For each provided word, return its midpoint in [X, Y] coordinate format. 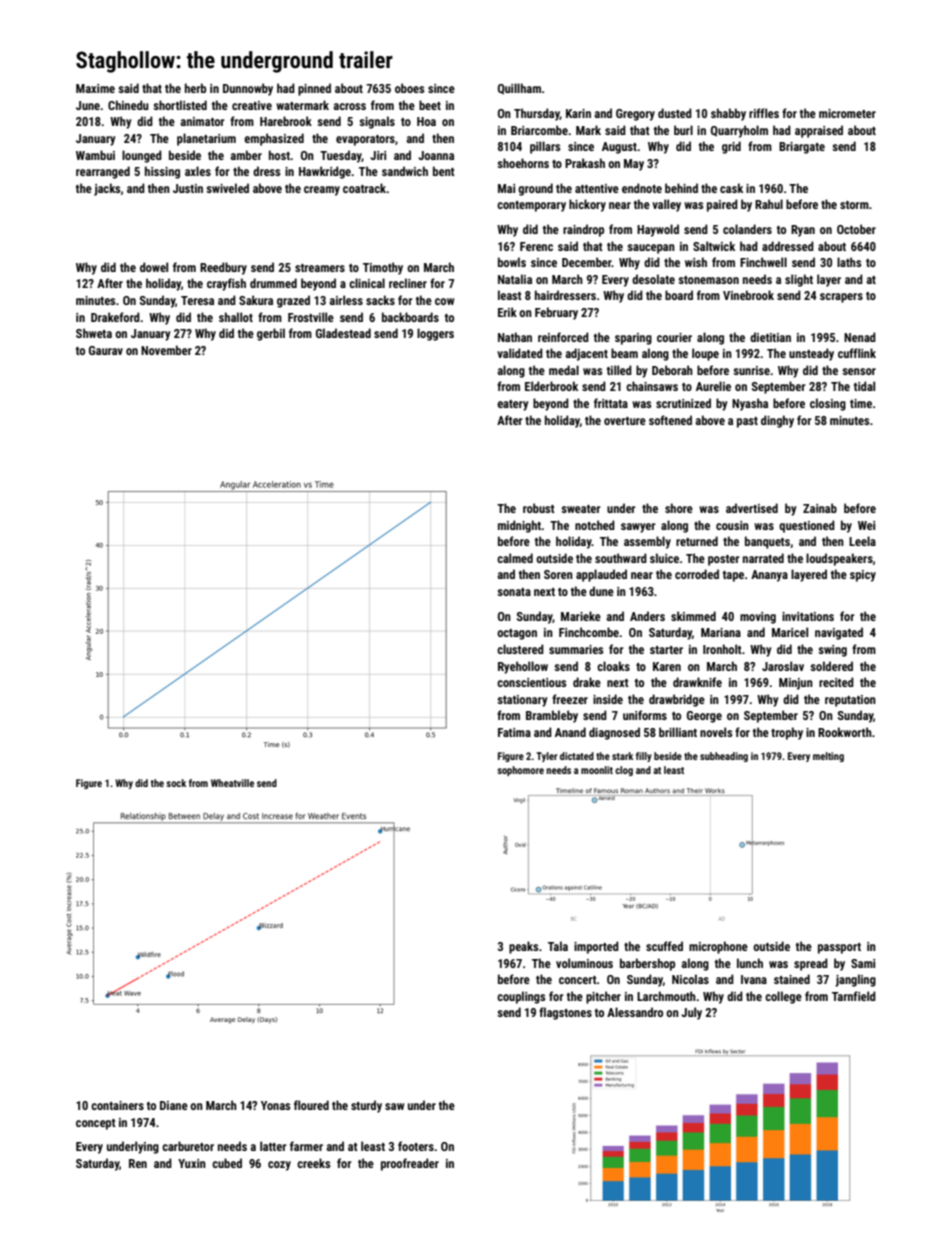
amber [246, 155]
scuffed [664, 946]
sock [176, 783]
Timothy [383, 268]
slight [799, 280]
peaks [523, 947]
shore [679, 508]
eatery [513, 405]
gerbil [271, 334]
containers [117, 1105]
